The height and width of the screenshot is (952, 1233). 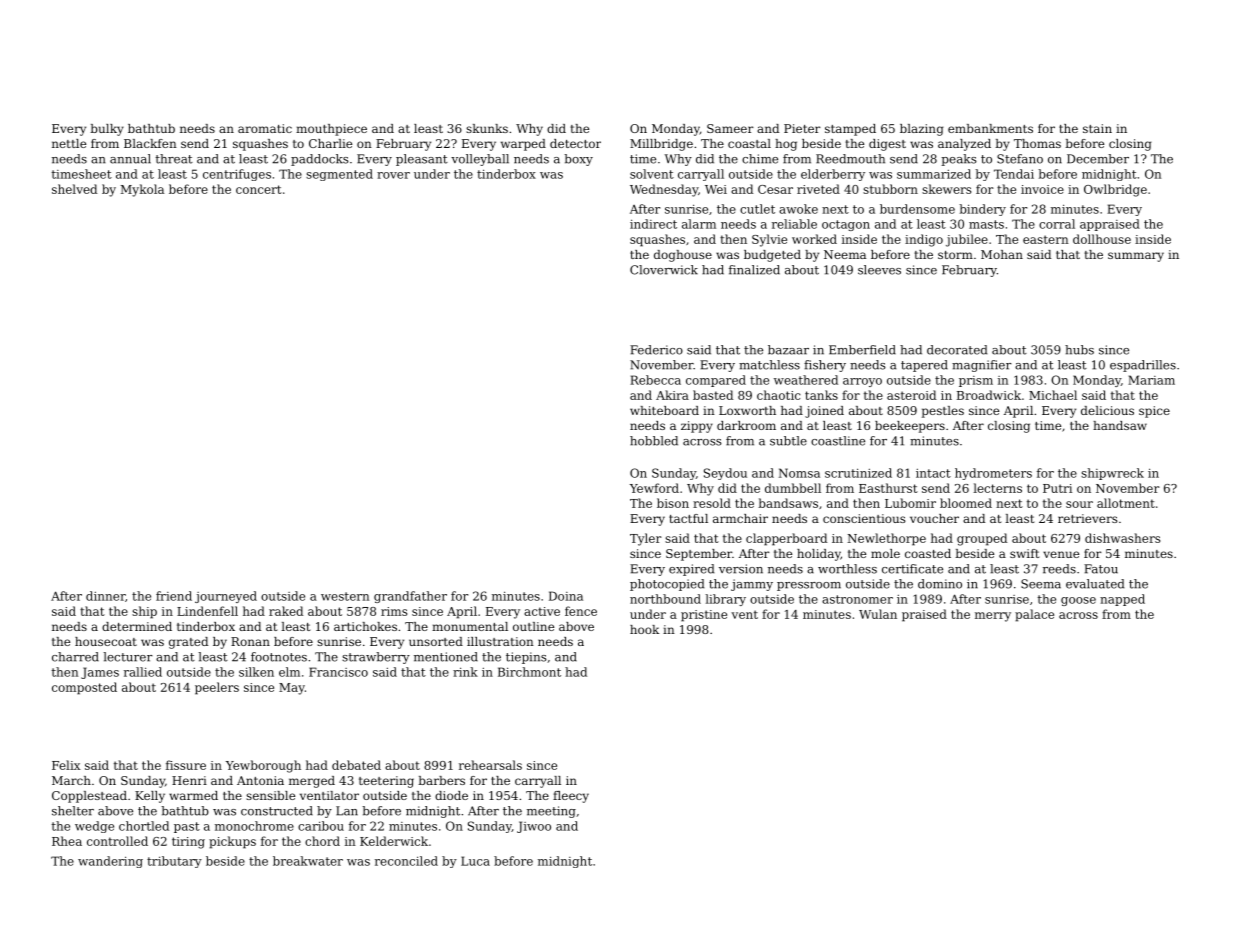 What do you see at coordinates (1115, 190) in the screenshot?
I see `Owlbridge` at bounding box center [1115, 190].
